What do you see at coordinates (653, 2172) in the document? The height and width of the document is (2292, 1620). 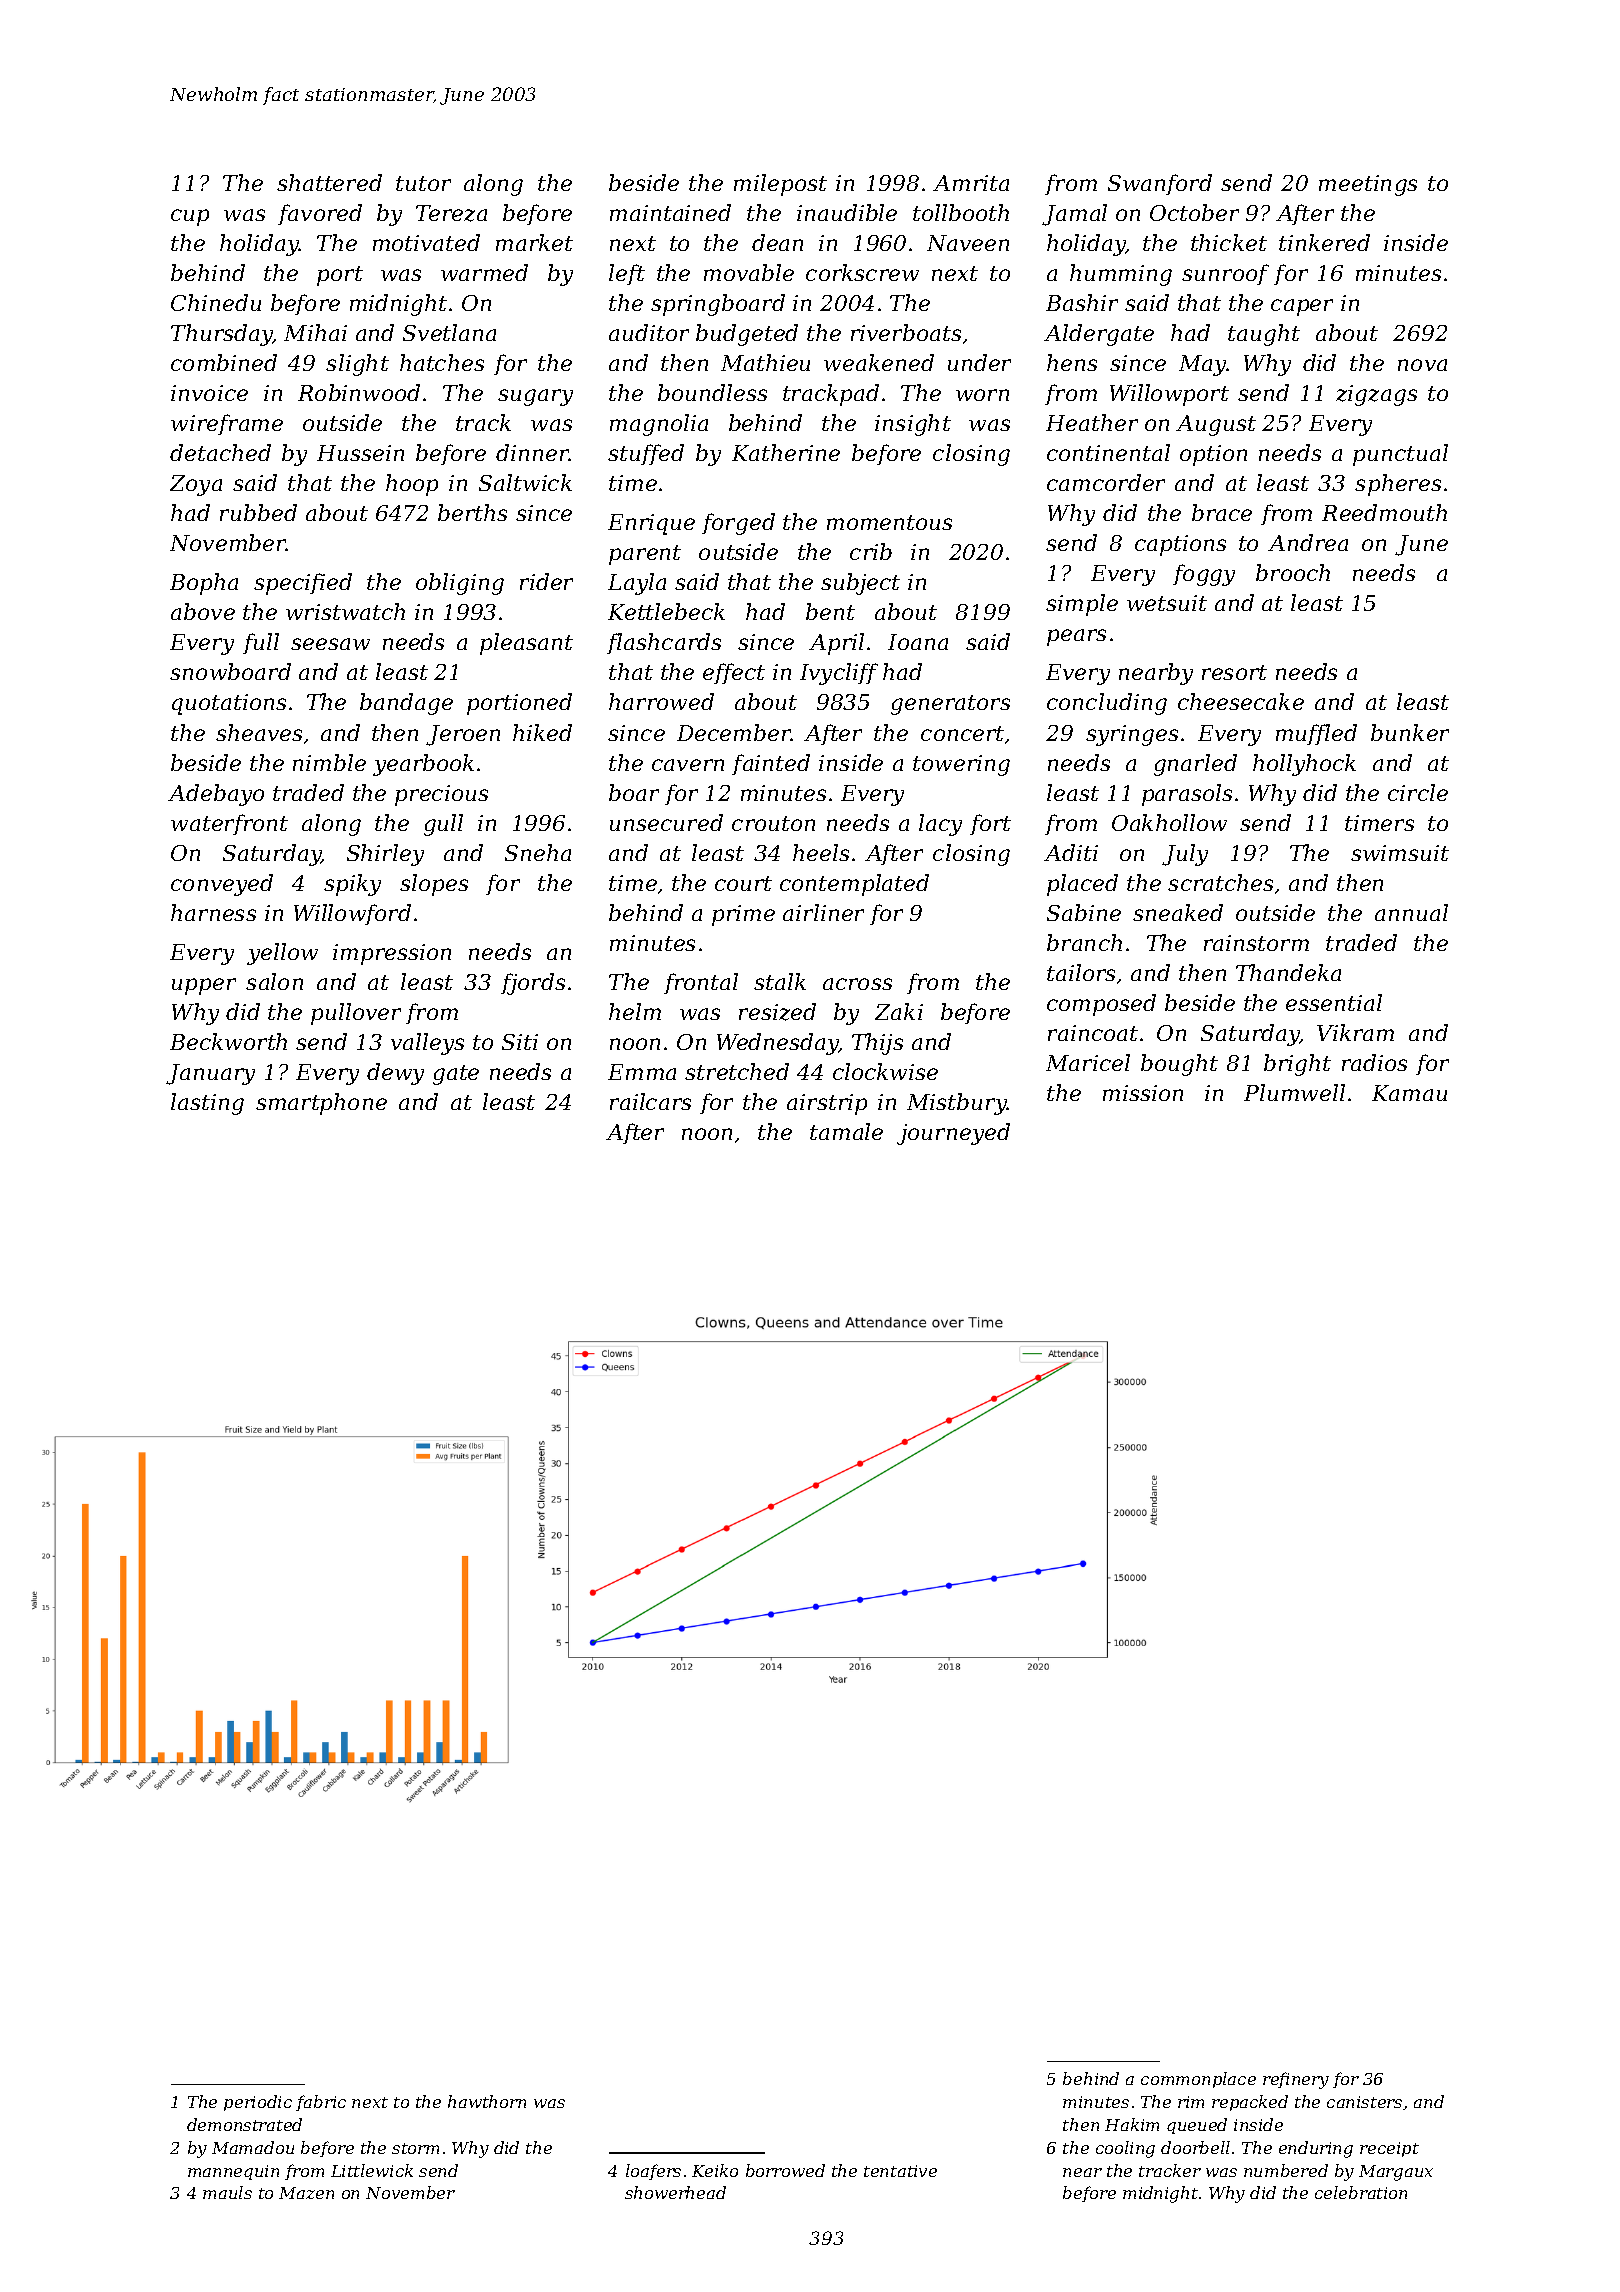 I see `loafers` at bounding box center [653, 2172].
